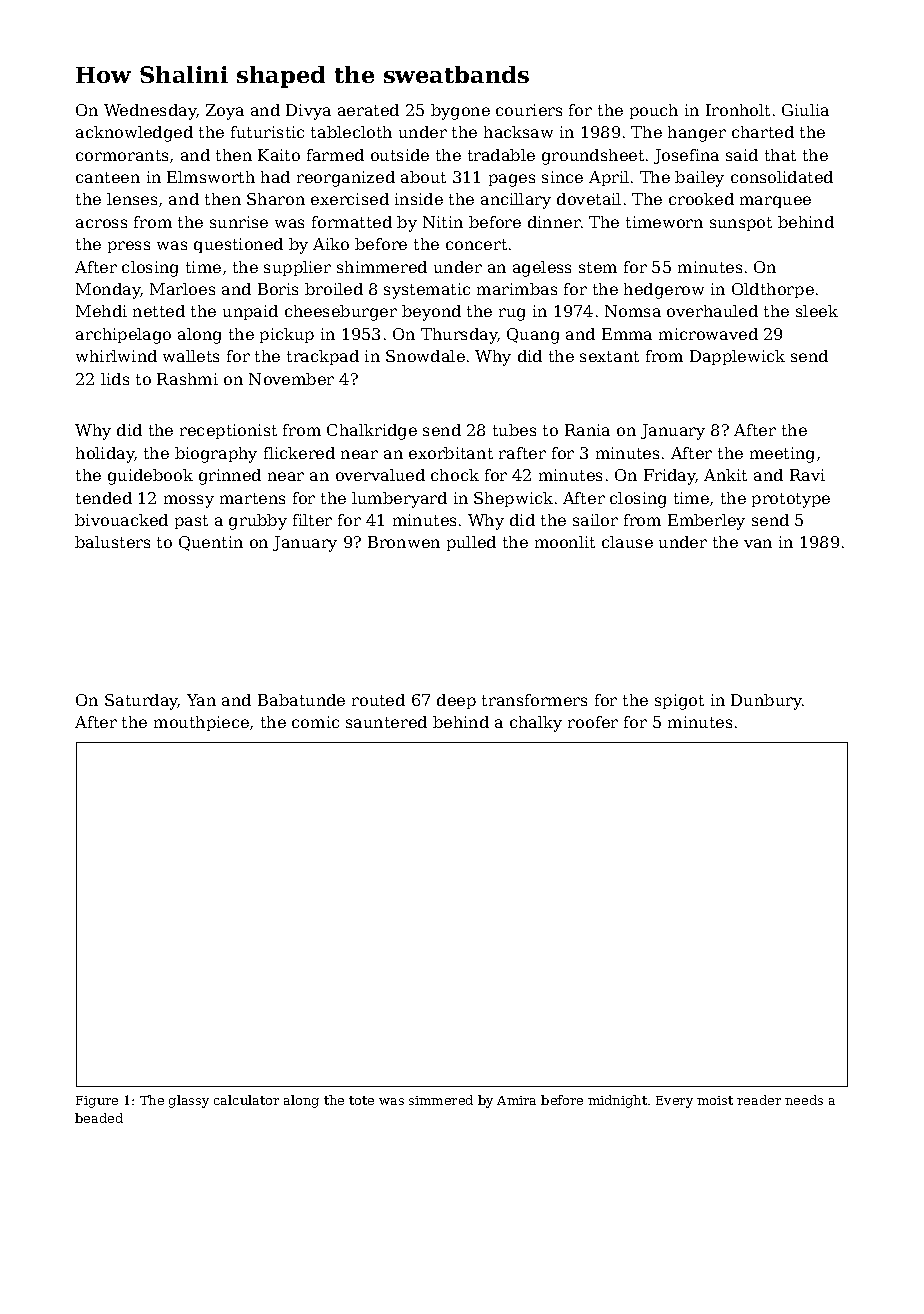 Image resolution: width=924 pixels, height=1314 pixels. What do you see at coordinates (593, 722) in the screenshot?
I see `roofer` at bounding box center [593, 722].
